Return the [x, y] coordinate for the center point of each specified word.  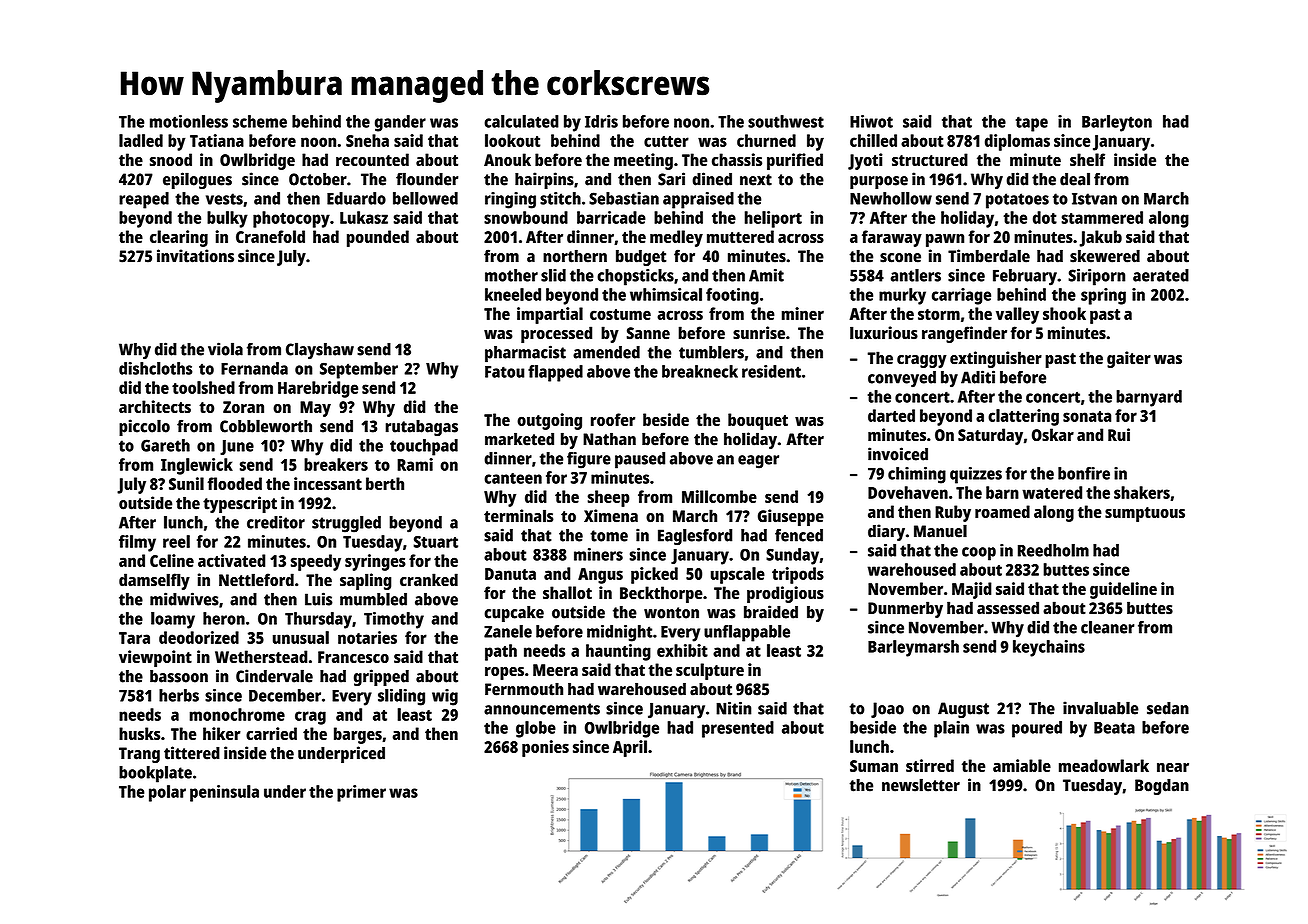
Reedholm [1053, 550]
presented [738, 729]
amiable [1022, 765]
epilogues [197, 180]
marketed [519, 439]
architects [155, 406]
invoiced [898, 454]
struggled [346, 524]
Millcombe [719, 496]
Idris [601, 121]
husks [139, 733]
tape [1032, 124]
